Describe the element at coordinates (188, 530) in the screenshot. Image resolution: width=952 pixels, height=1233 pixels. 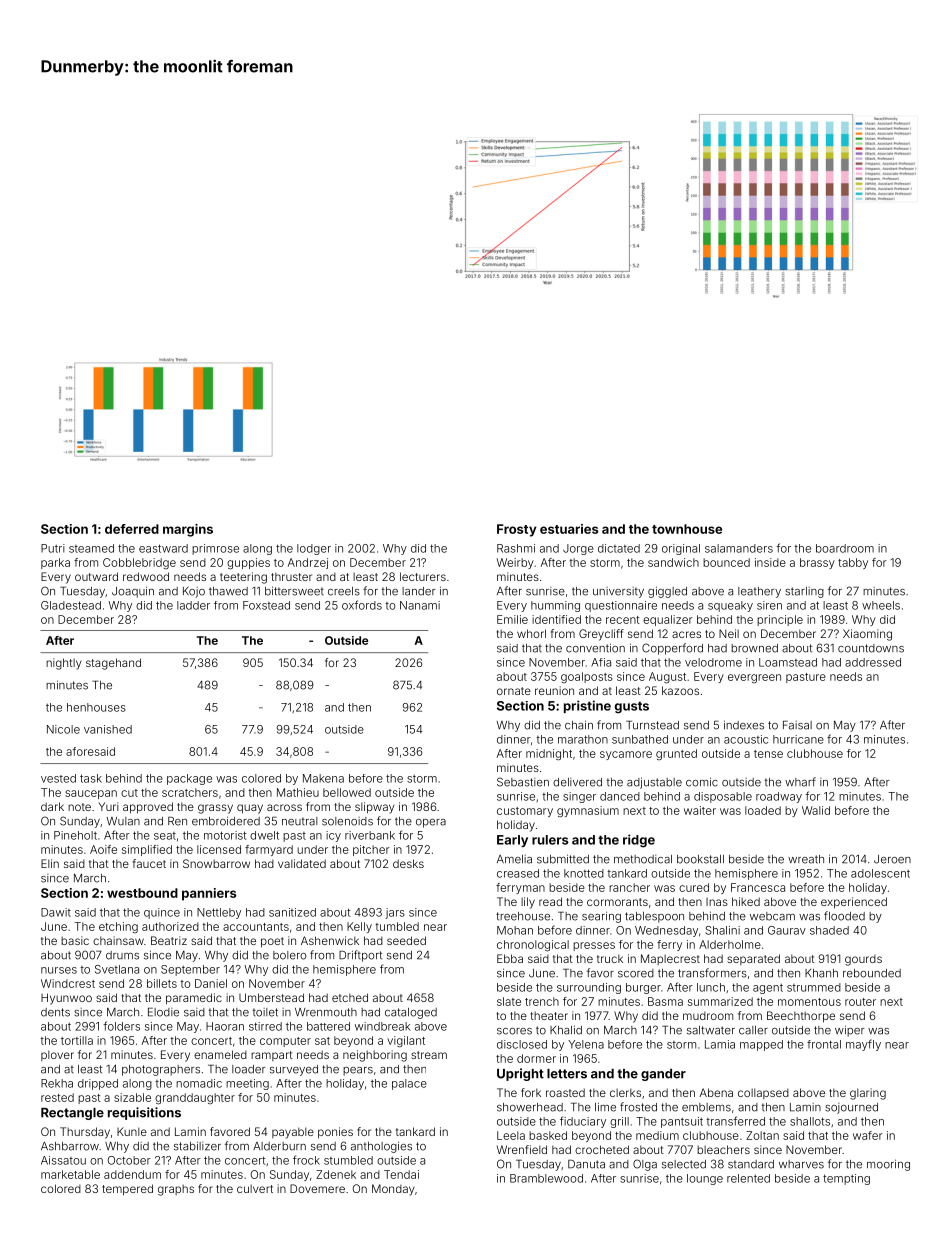
I see `margins` at that location.
